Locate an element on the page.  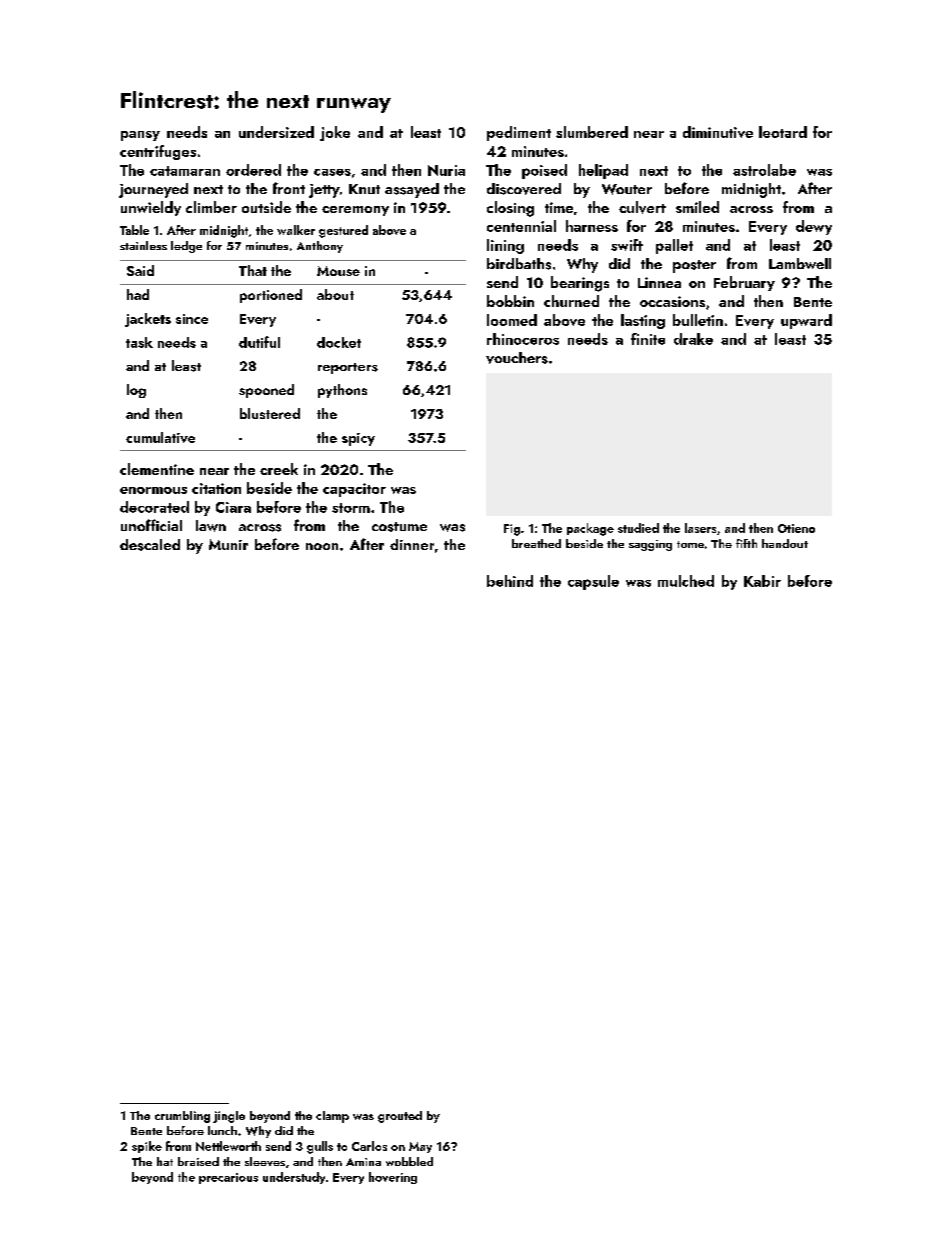
lasers is located at coordinates (700, 528).
